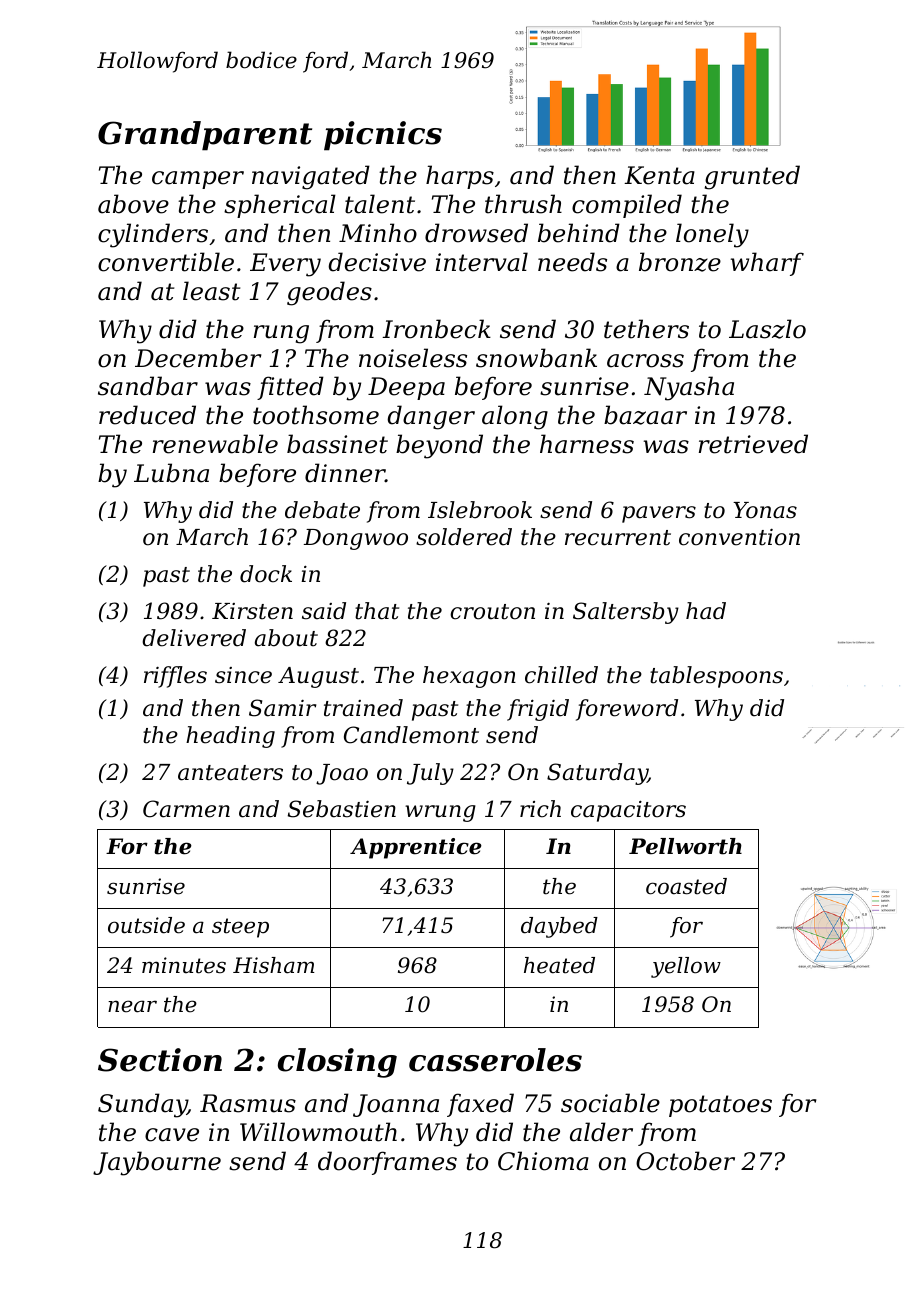 The height and width of the screenshot is (1314, 924). I want to click on anteaters, so click(230, 773).
